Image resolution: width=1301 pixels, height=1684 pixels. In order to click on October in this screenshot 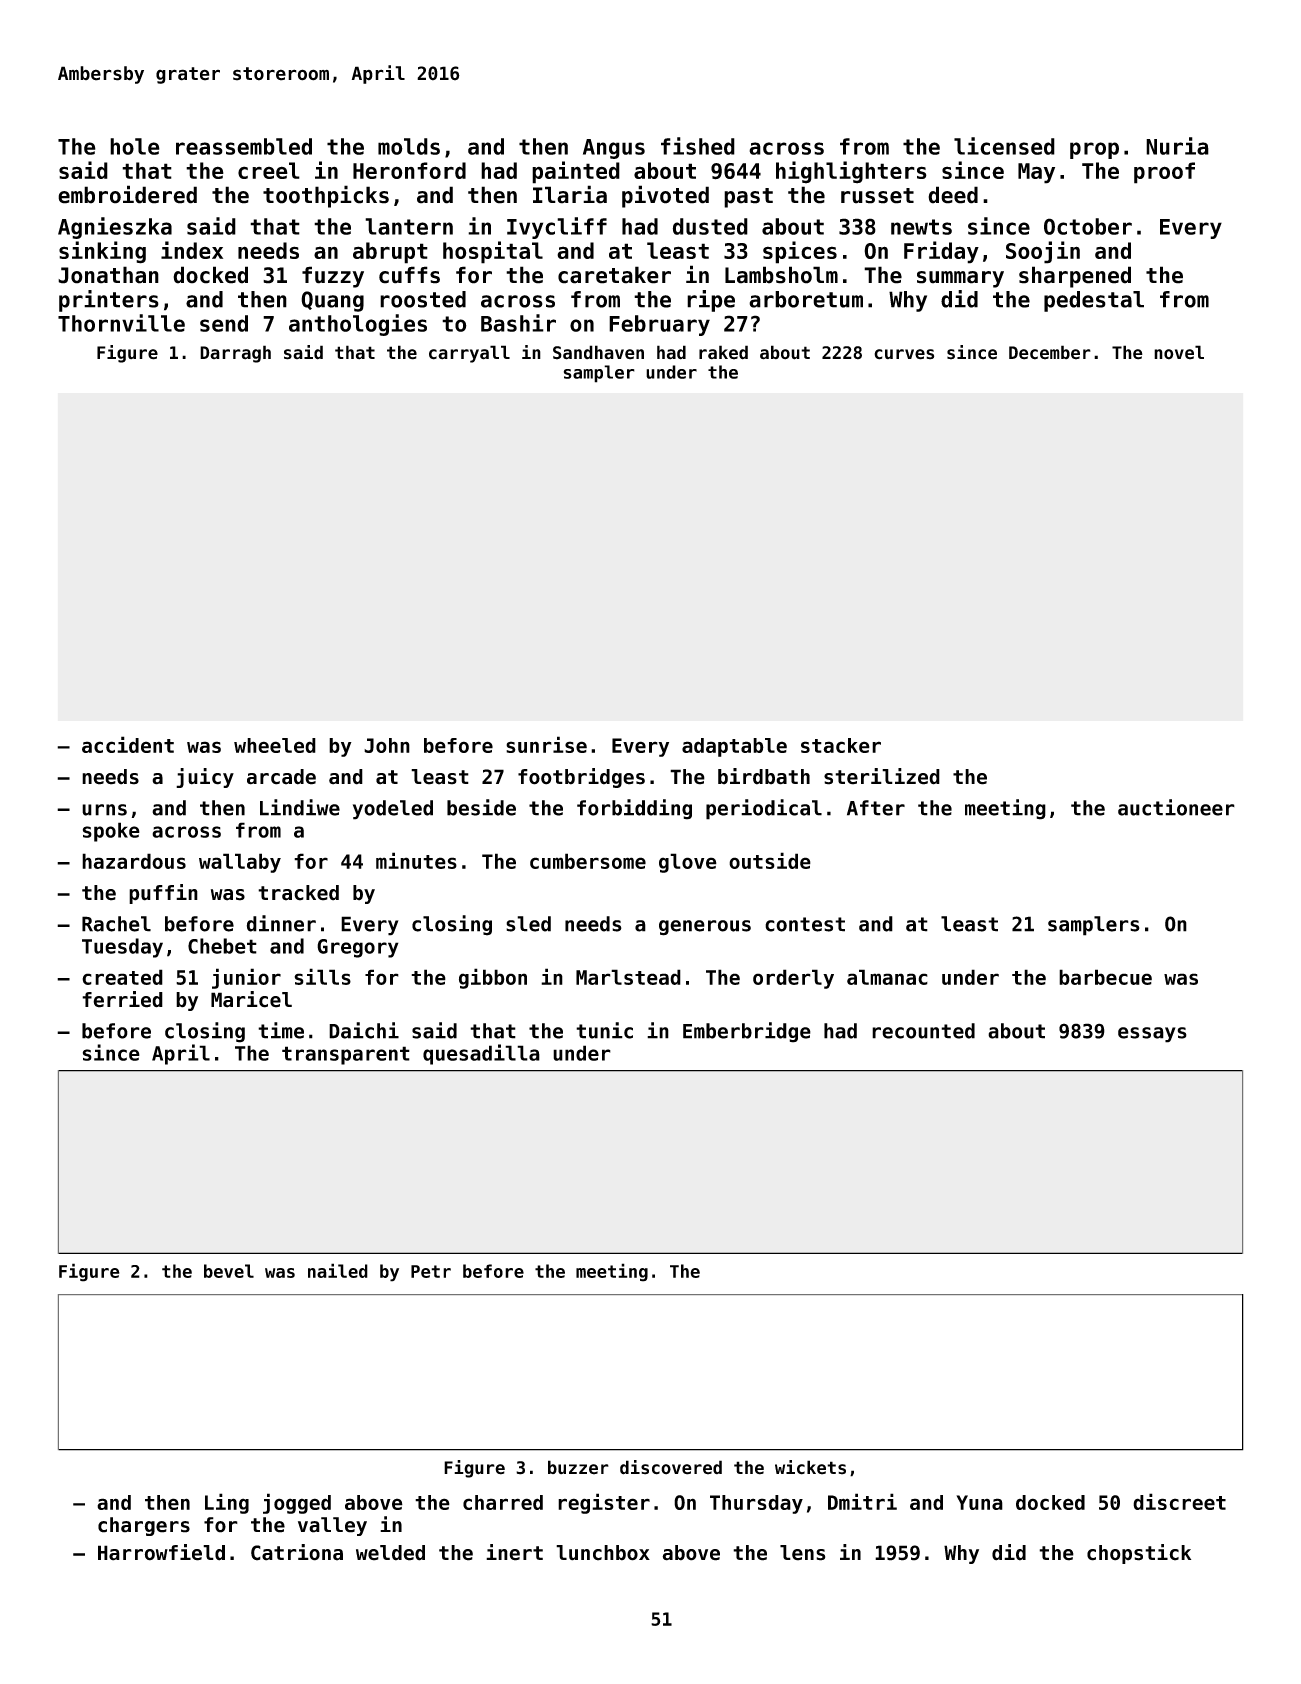, I will do `click(1088, 226)`.
